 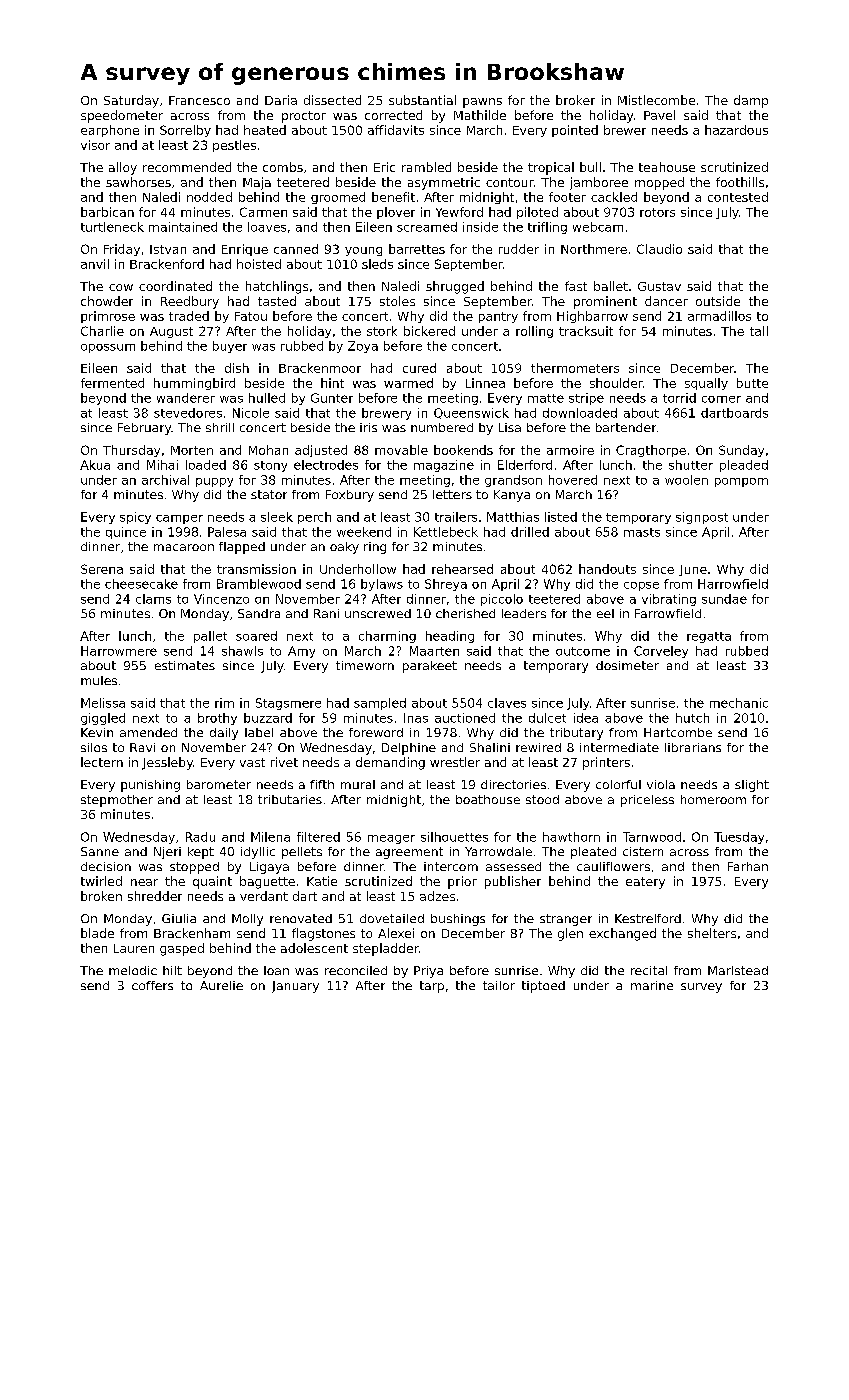 I want to click on January, so click(x=295, y=987).
